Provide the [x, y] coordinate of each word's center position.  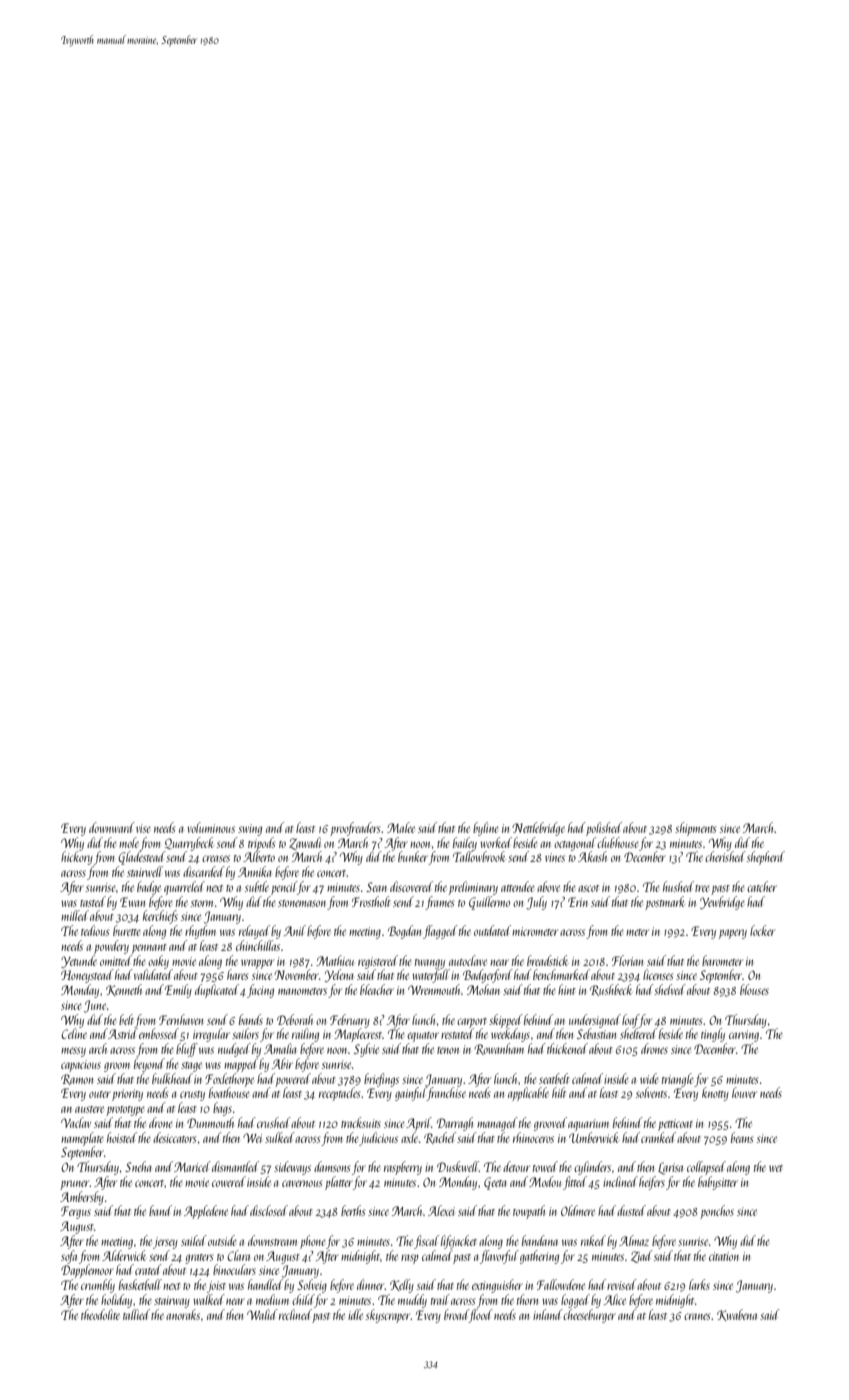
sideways [292, 1168]
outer [100, 1094]
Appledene [206, 1212]
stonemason [302, 903]
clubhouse [618, 842]
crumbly [98, 1286]
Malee [401, 827]
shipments [695, 829]
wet [776, 1168]
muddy [412, 1301]
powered [293, 1080]
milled [75, 915]
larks [699, 1284]
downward [112, 827]
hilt [559, 1092]
